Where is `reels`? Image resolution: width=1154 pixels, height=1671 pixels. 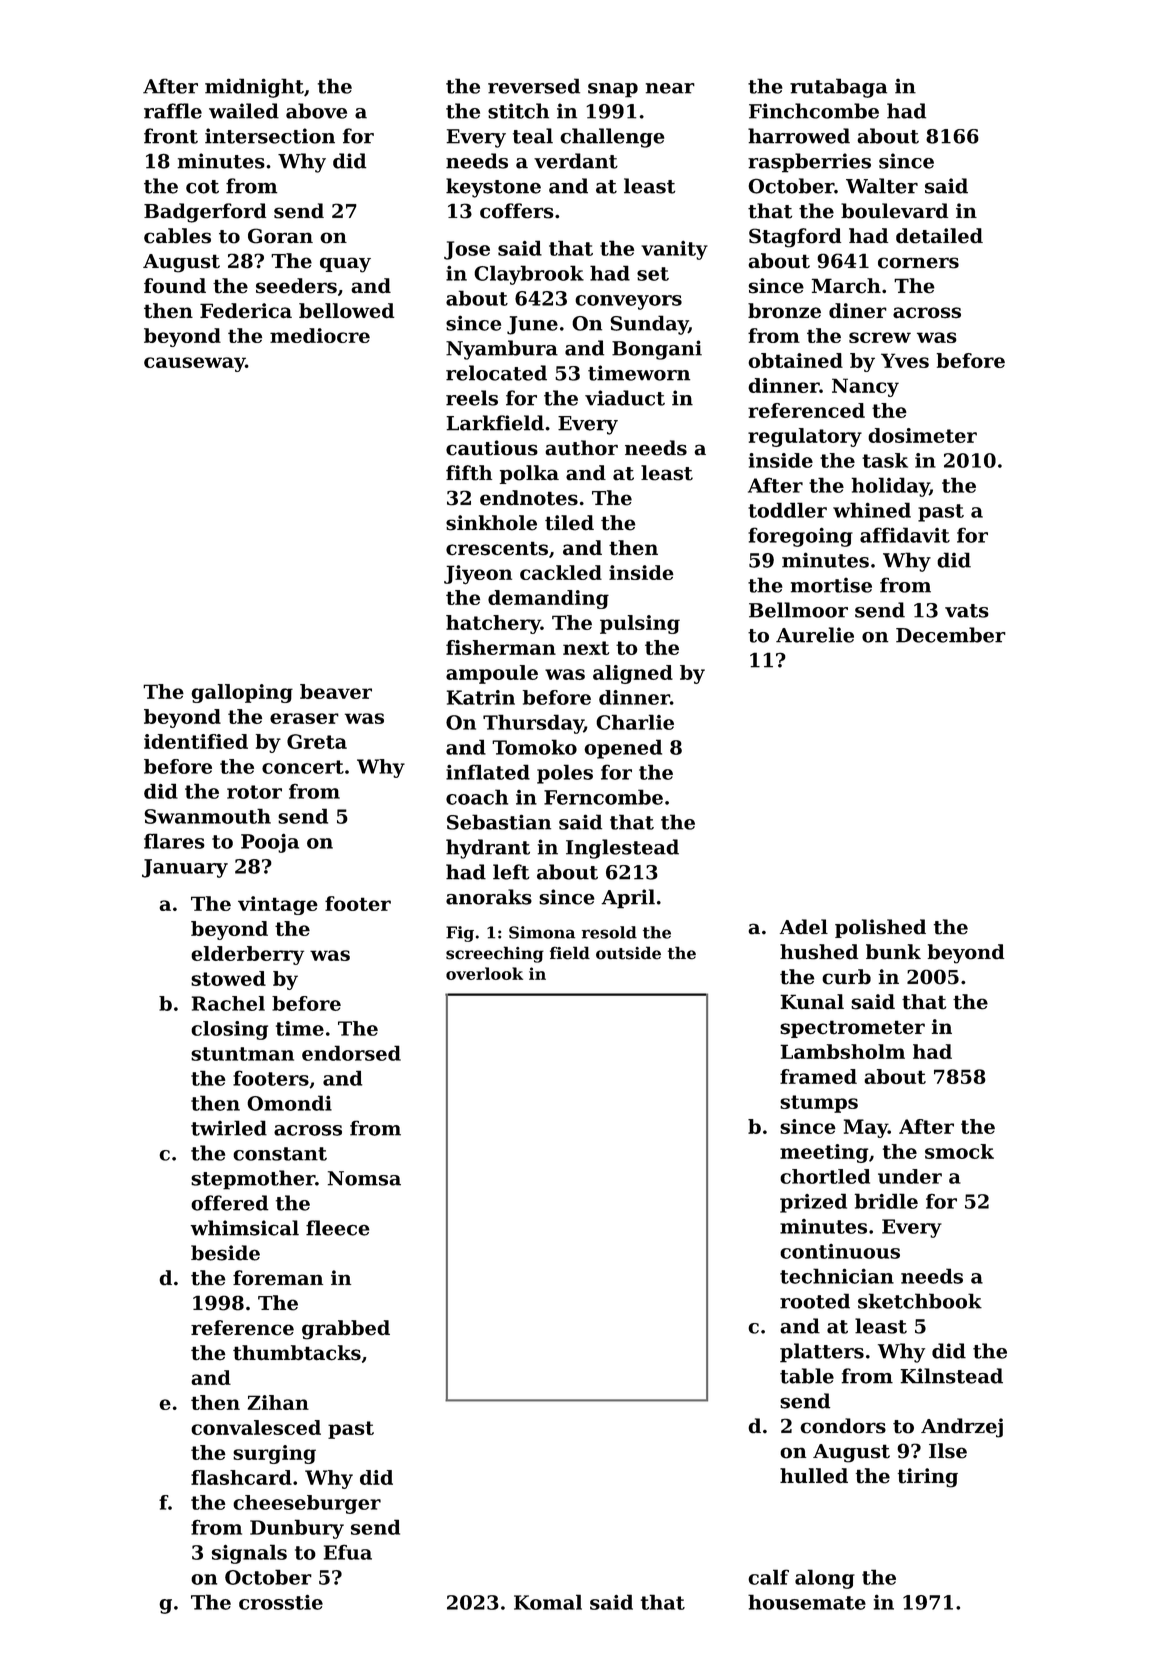 reels is located at coordinates (472, 398).
